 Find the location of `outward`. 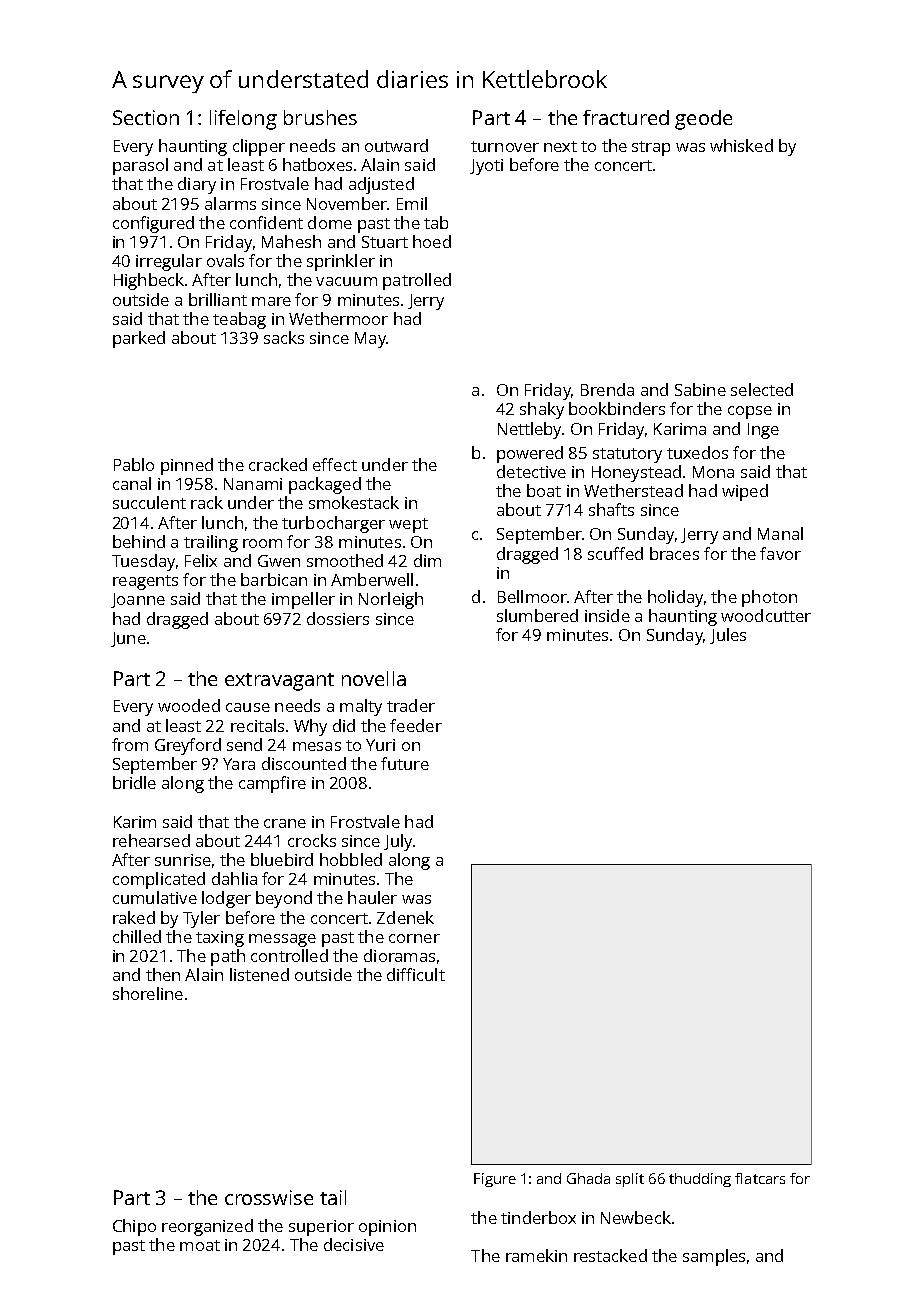

outward is located at coordinates (396, 145).
